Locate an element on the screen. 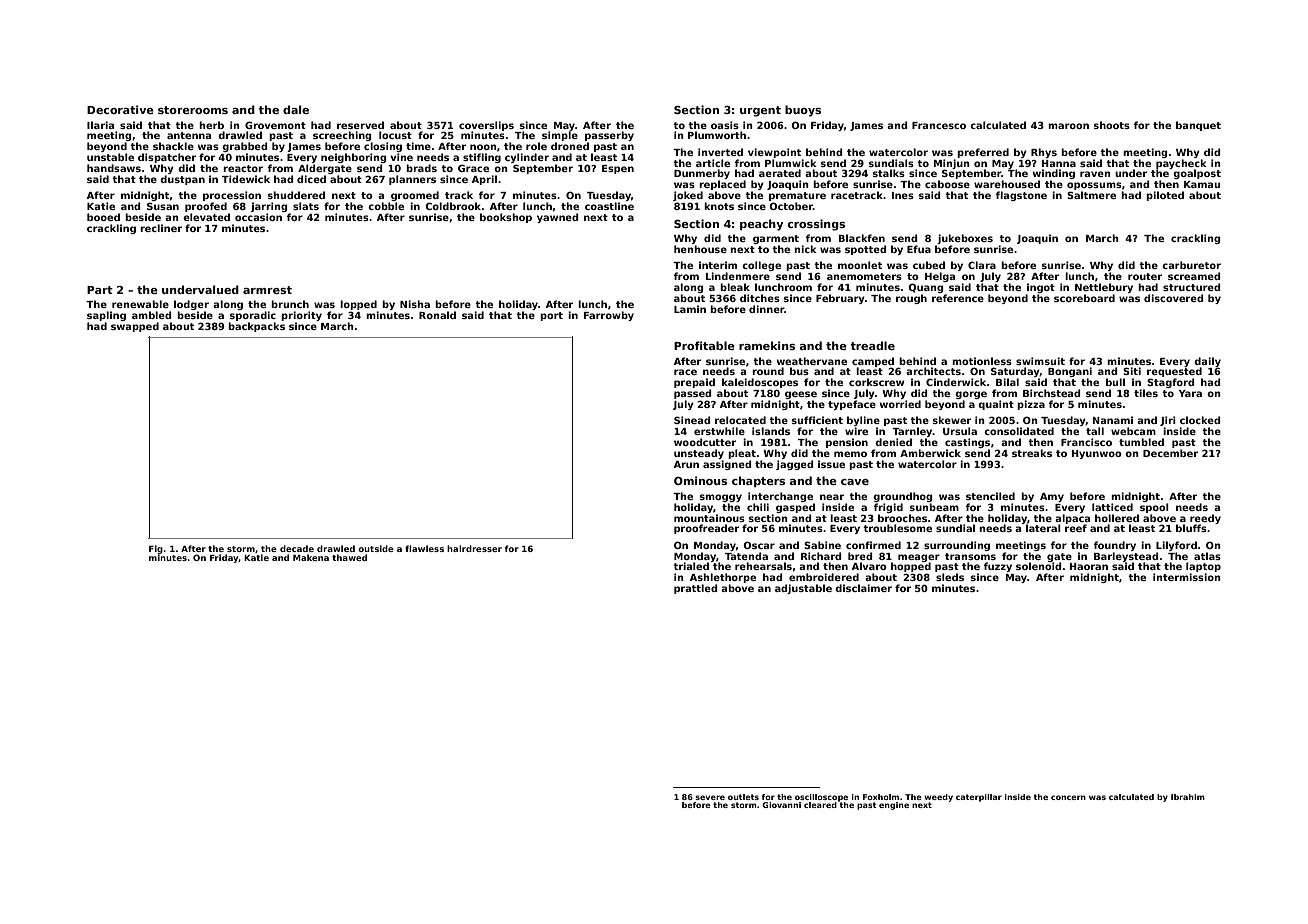  severe is located at coordinates (710, 797).
